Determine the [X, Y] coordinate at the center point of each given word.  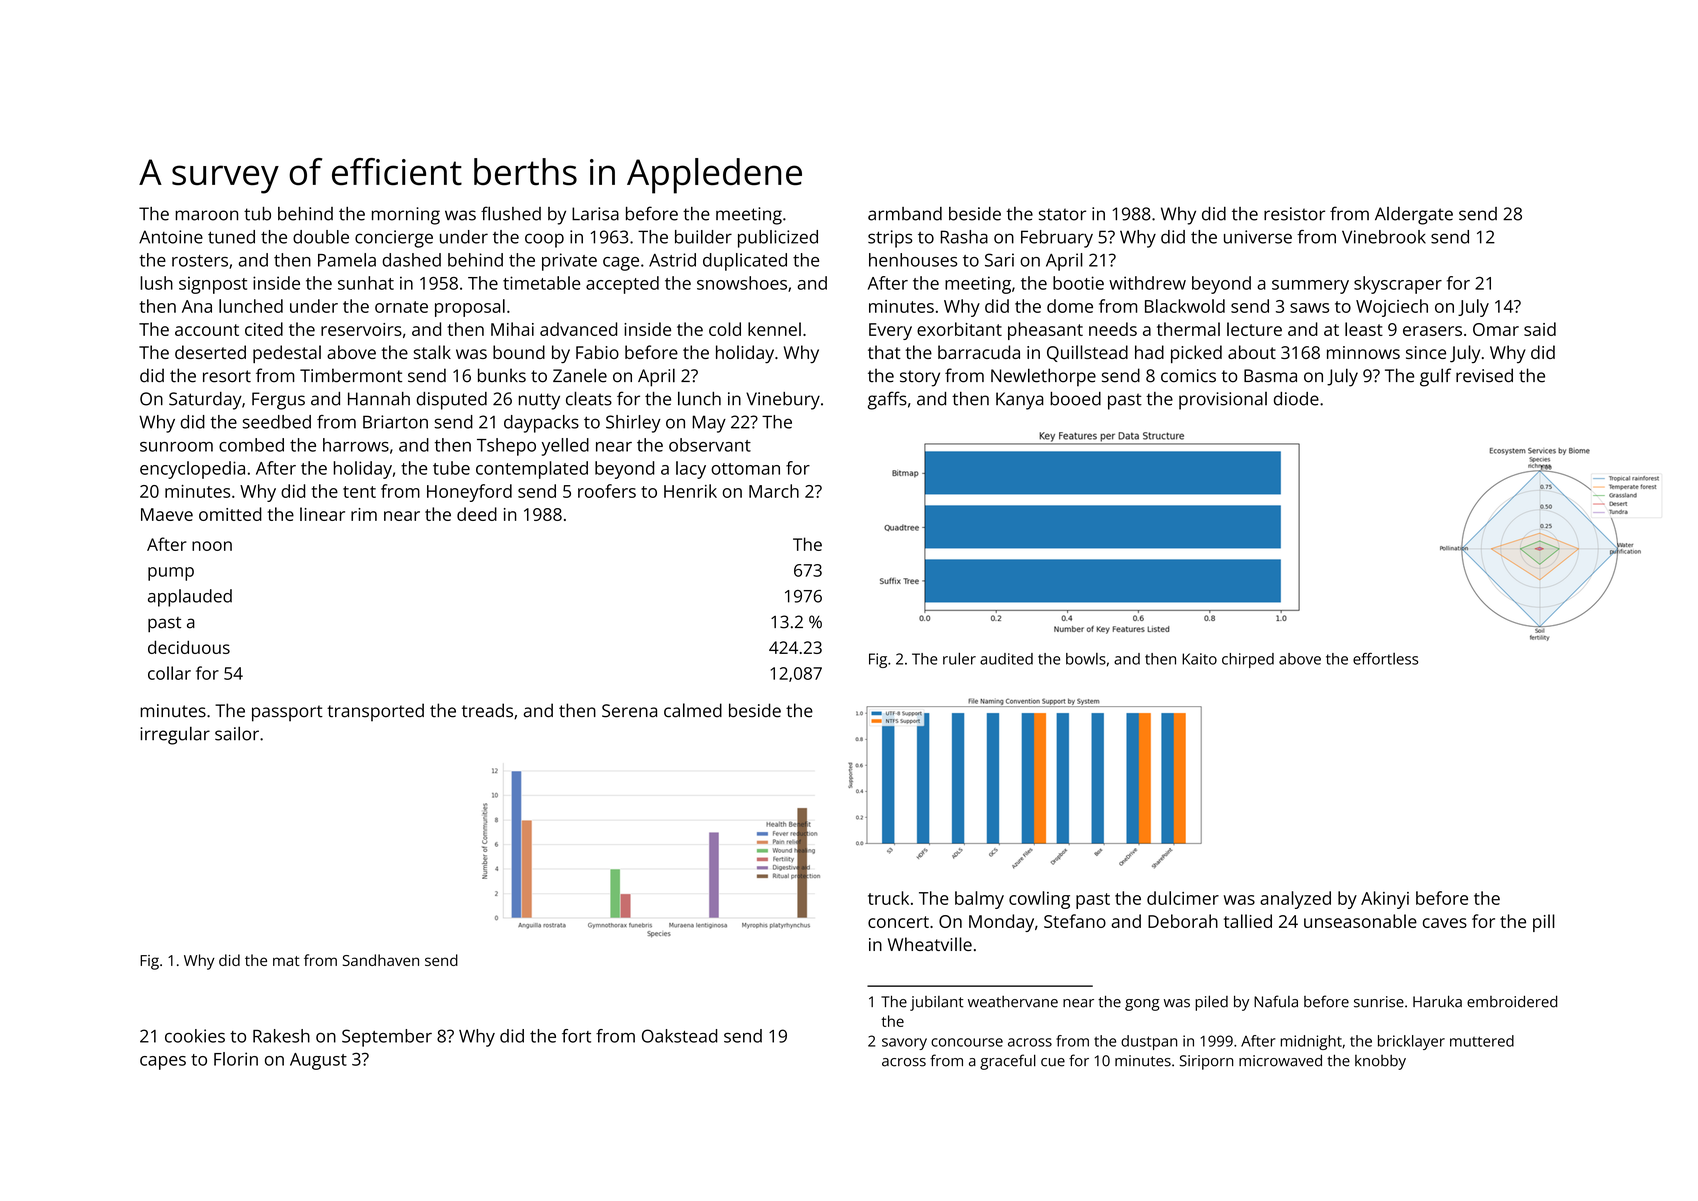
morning [406, 216]
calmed [693, 710]
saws [1309, 308]
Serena [629, 711]
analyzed [1295, 900]
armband [905, 214]
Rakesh [281, 1036]
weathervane [1013, 1002]
